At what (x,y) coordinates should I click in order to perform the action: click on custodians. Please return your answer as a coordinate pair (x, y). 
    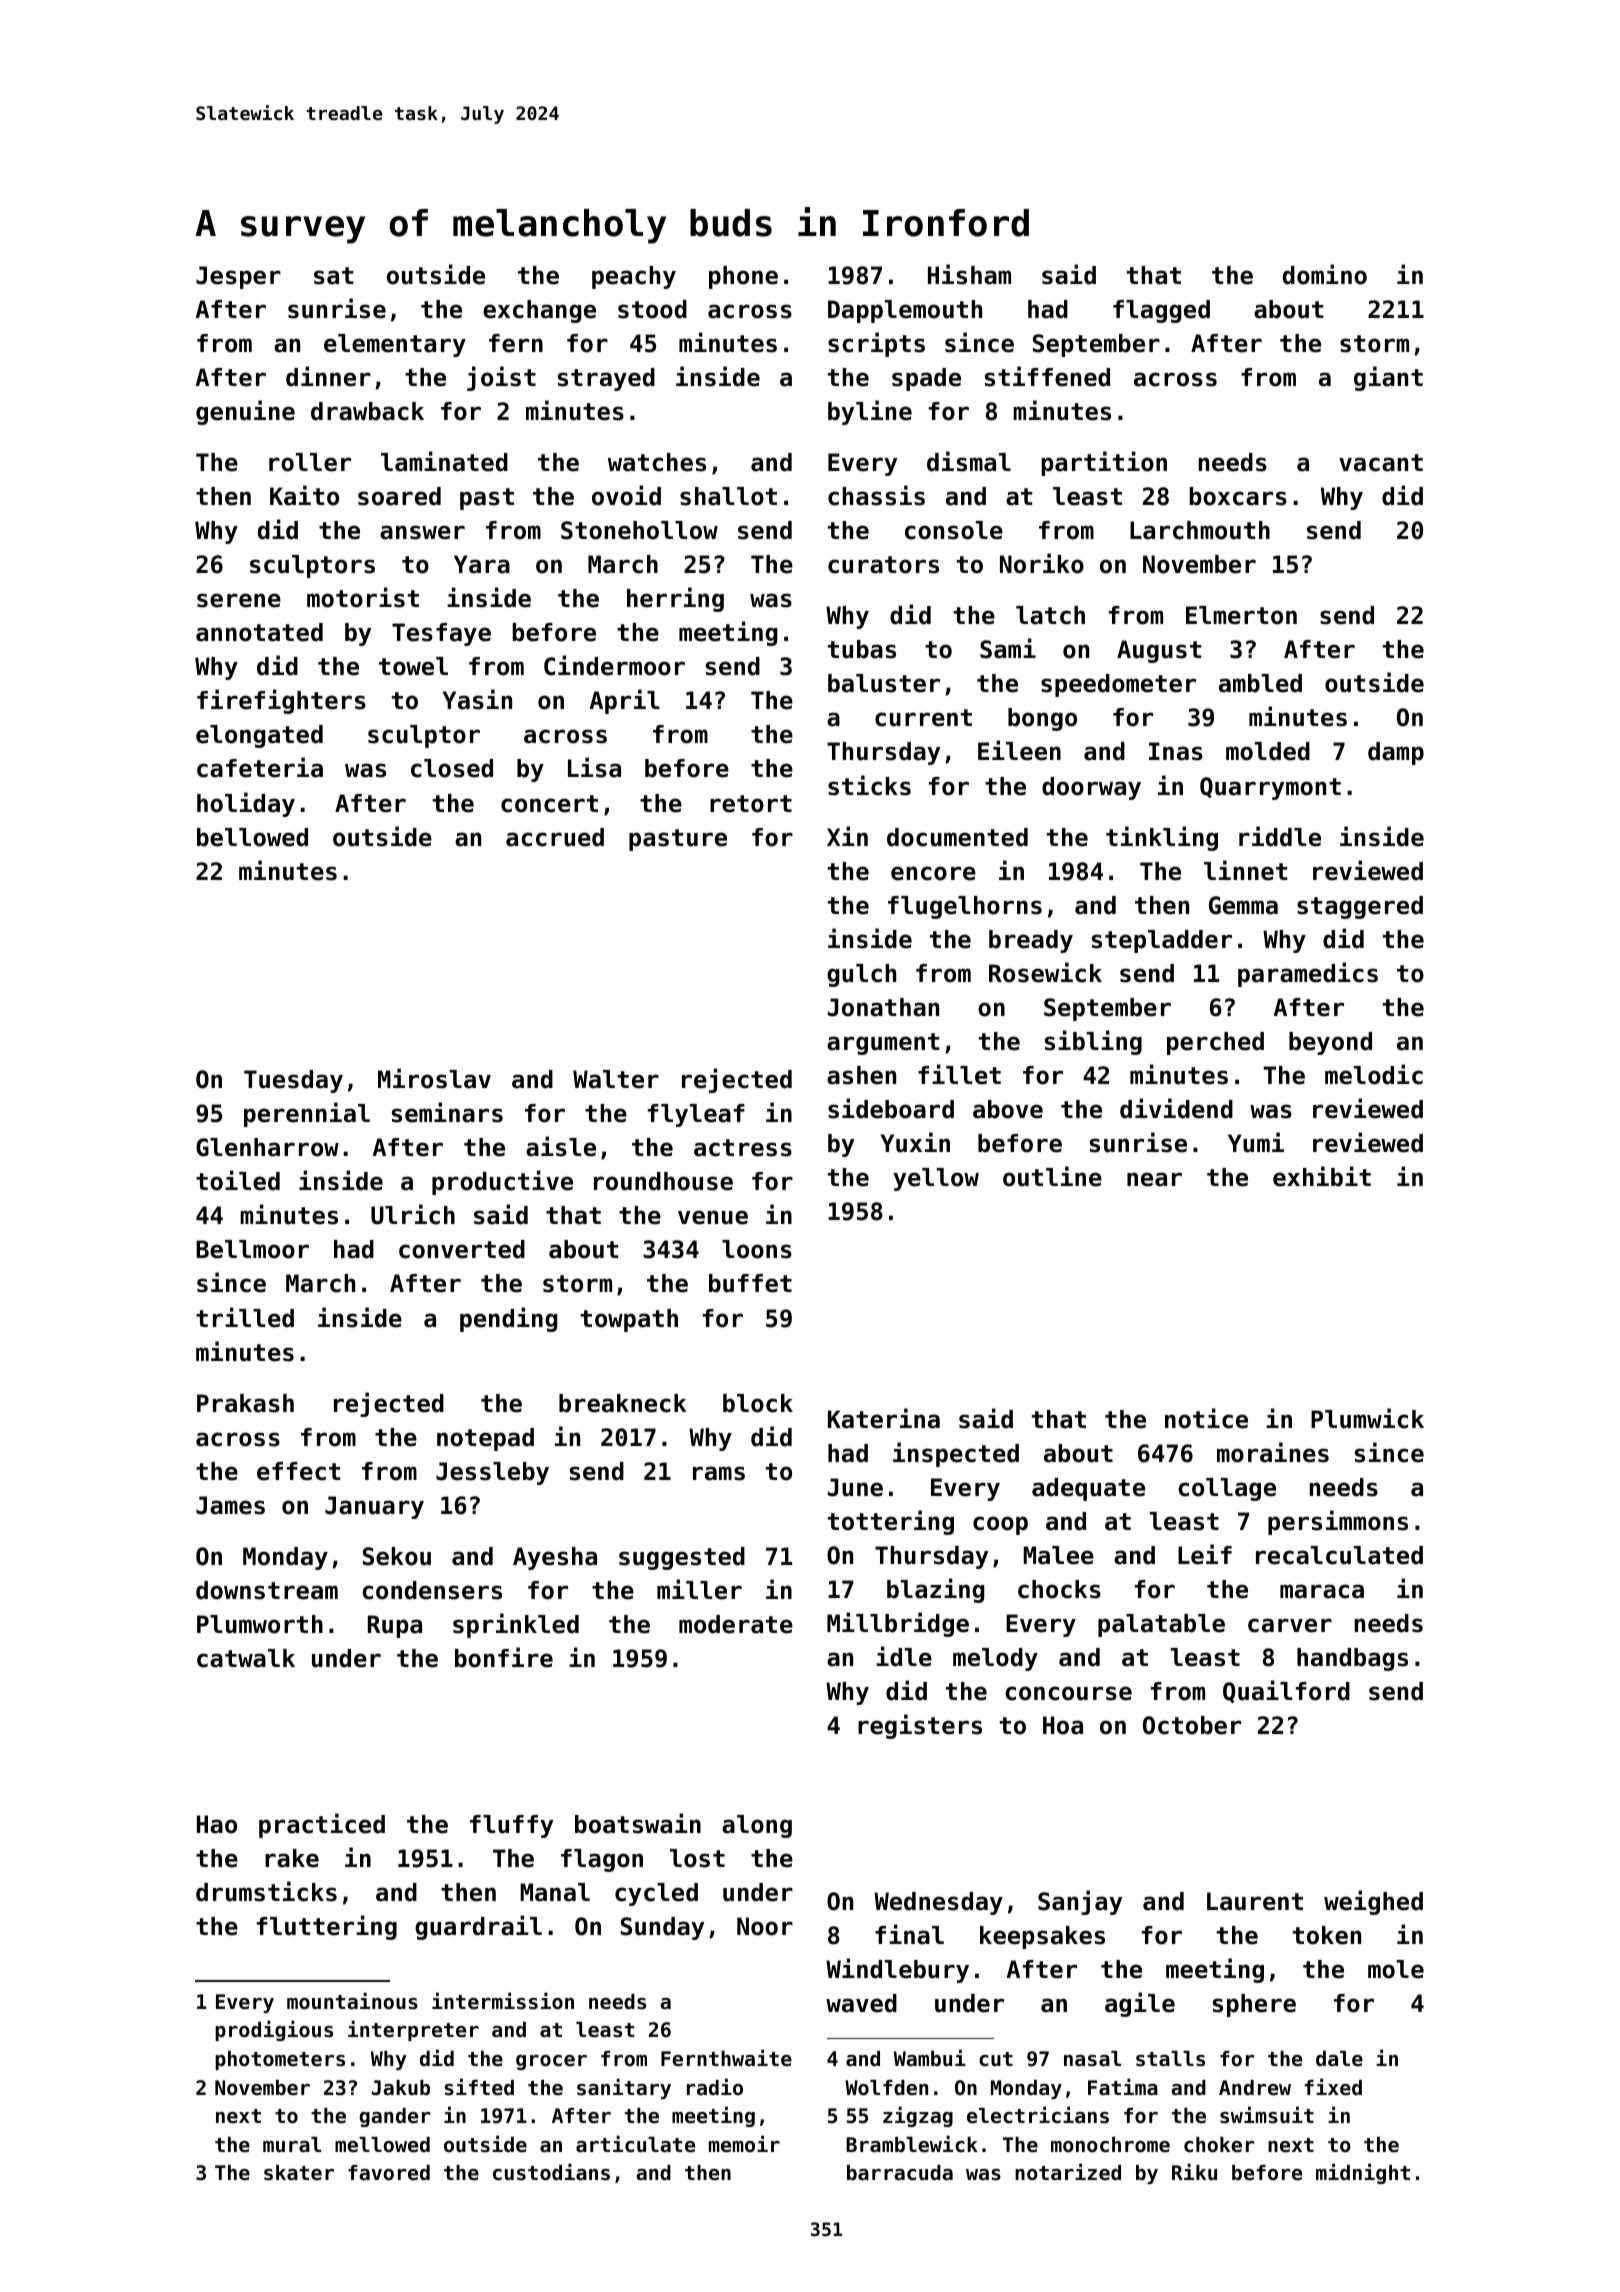
    Looking at the image, I should click on (551, 2172).
